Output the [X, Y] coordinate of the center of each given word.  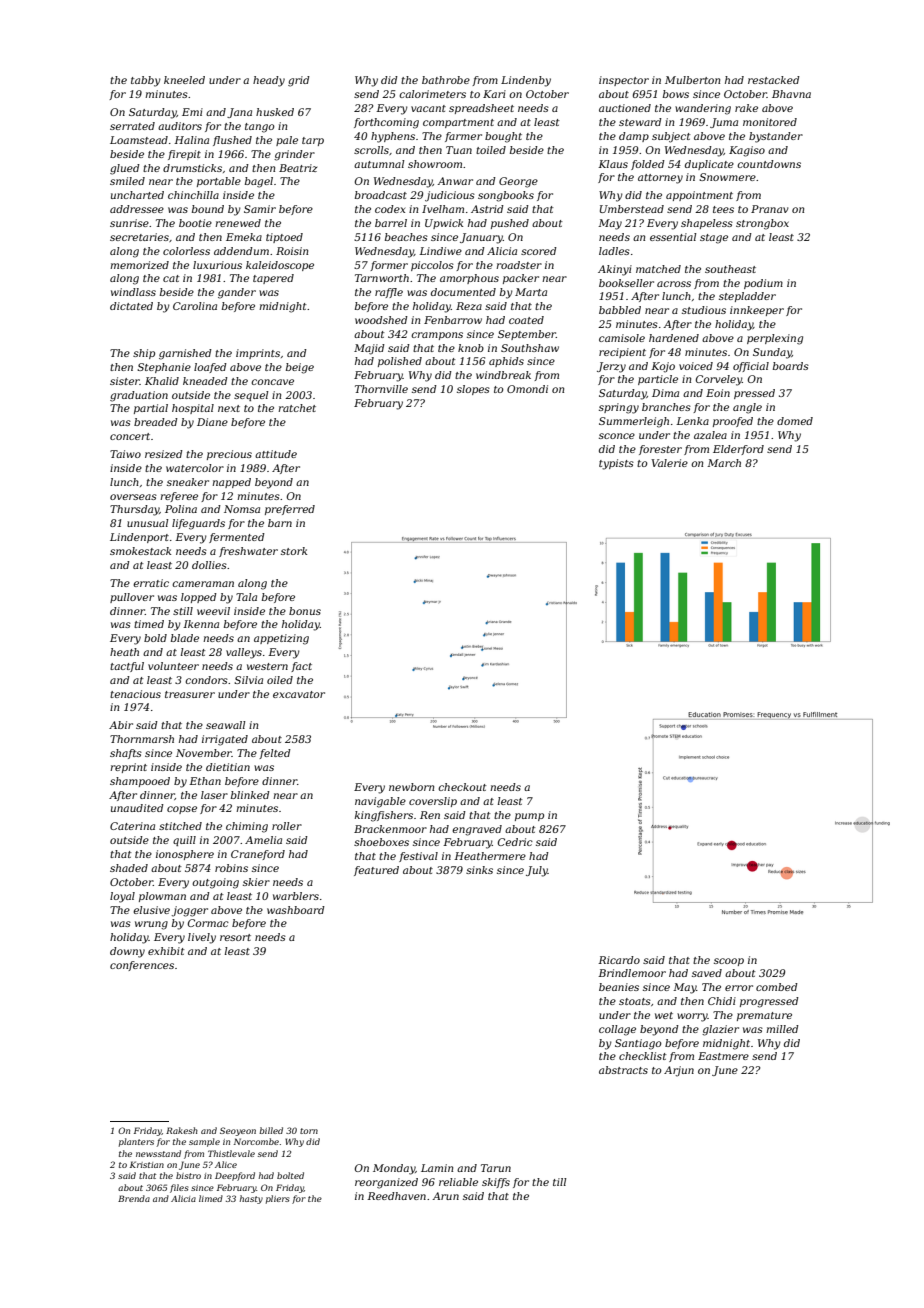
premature [764, 1016]
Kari [494, 94]
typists [616, 464]
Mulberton [692, 80]
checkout [462, 787]
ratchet [297, 408]
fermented [237, 538]
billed [271, 1130]
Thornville [381, 389]
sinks [479, 870]
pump [529, 817]
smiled [127, 181]
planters [136, 1142]
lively [202, 938]
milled [782, 1029]
